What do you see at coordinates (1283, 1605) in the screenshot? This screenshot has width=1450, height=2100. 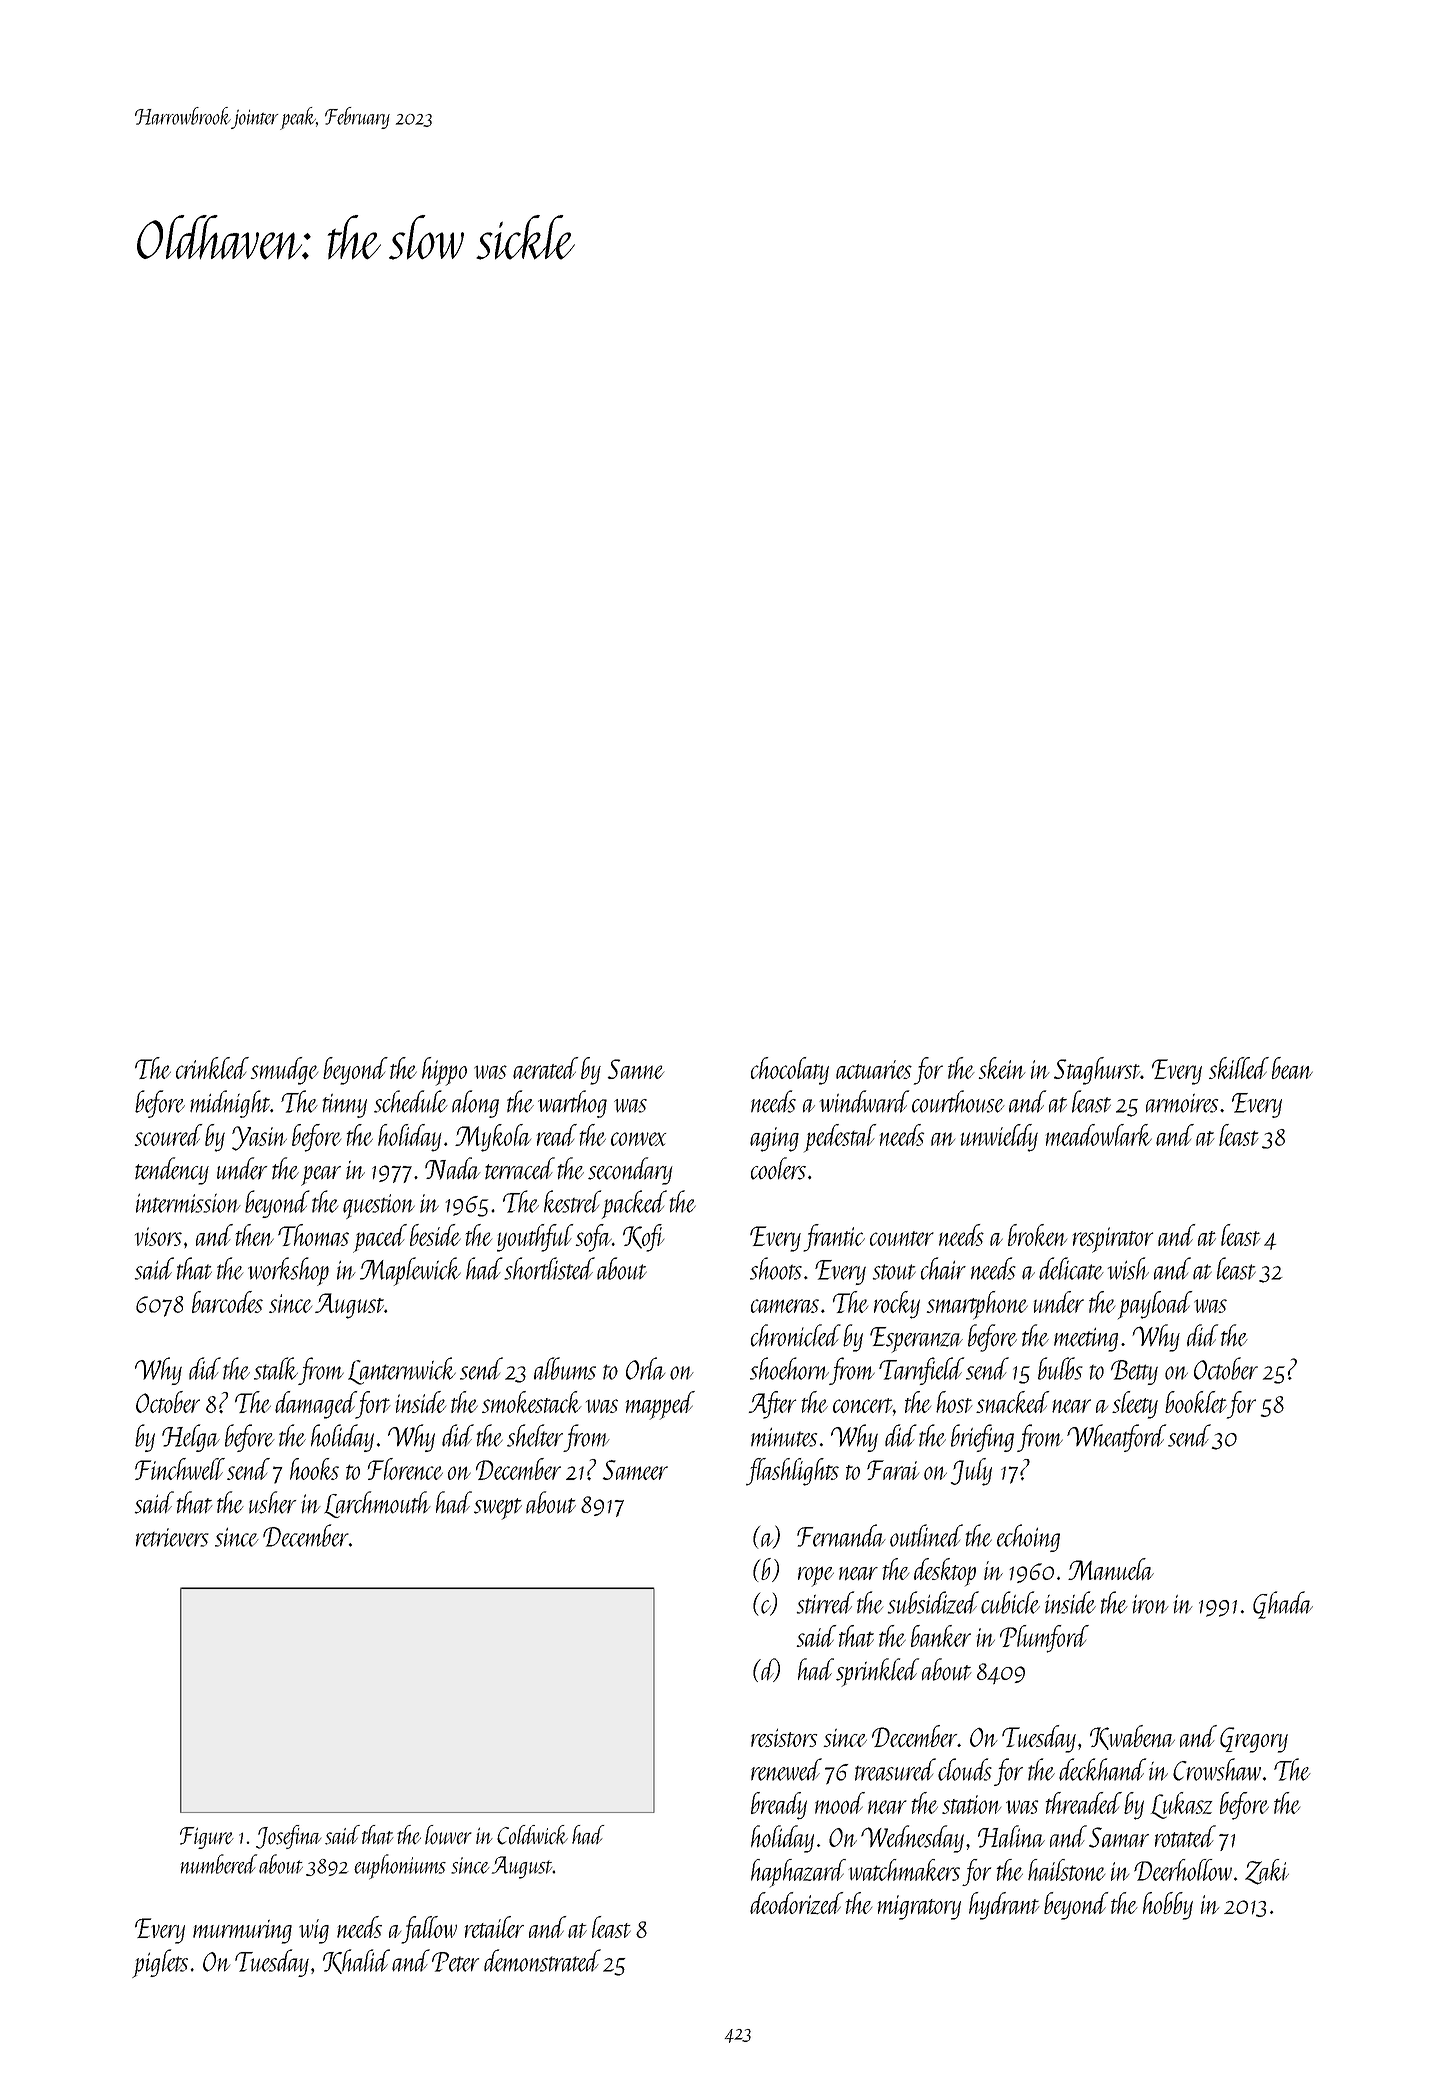 I see `Ghada` at bounding box center [1283, 1605].
